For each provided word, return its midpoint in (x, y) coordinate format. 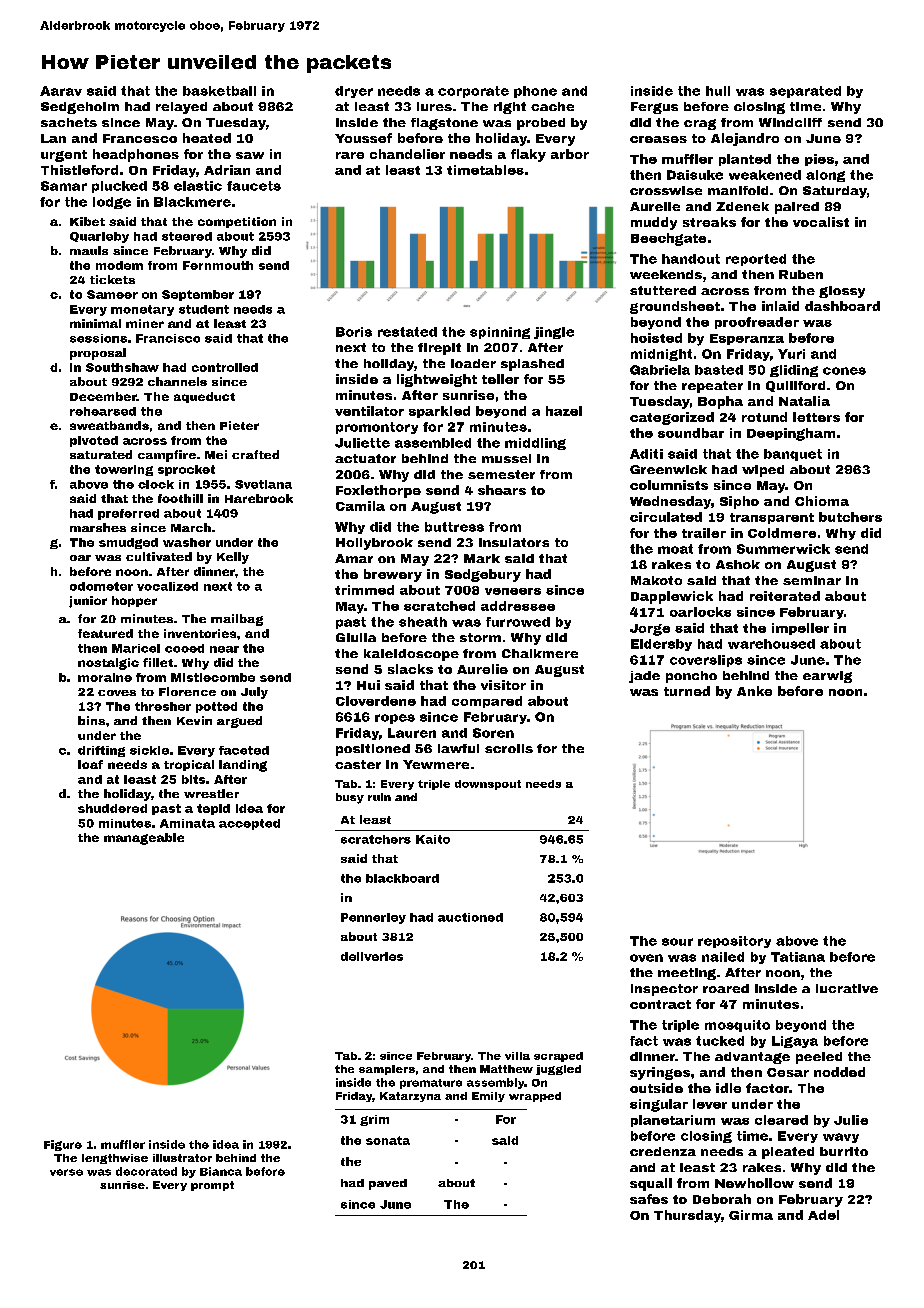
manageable (144, 839)
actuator (365, 458)
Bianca (221, 1171)
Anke (754, 691)
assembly (495, 1083)
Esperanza (747, 339)
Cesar (788, 1072)
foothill (180, 498)
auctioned (470, 917)
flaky (528, 155)
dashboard (842, 306)
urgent (64, 156)
